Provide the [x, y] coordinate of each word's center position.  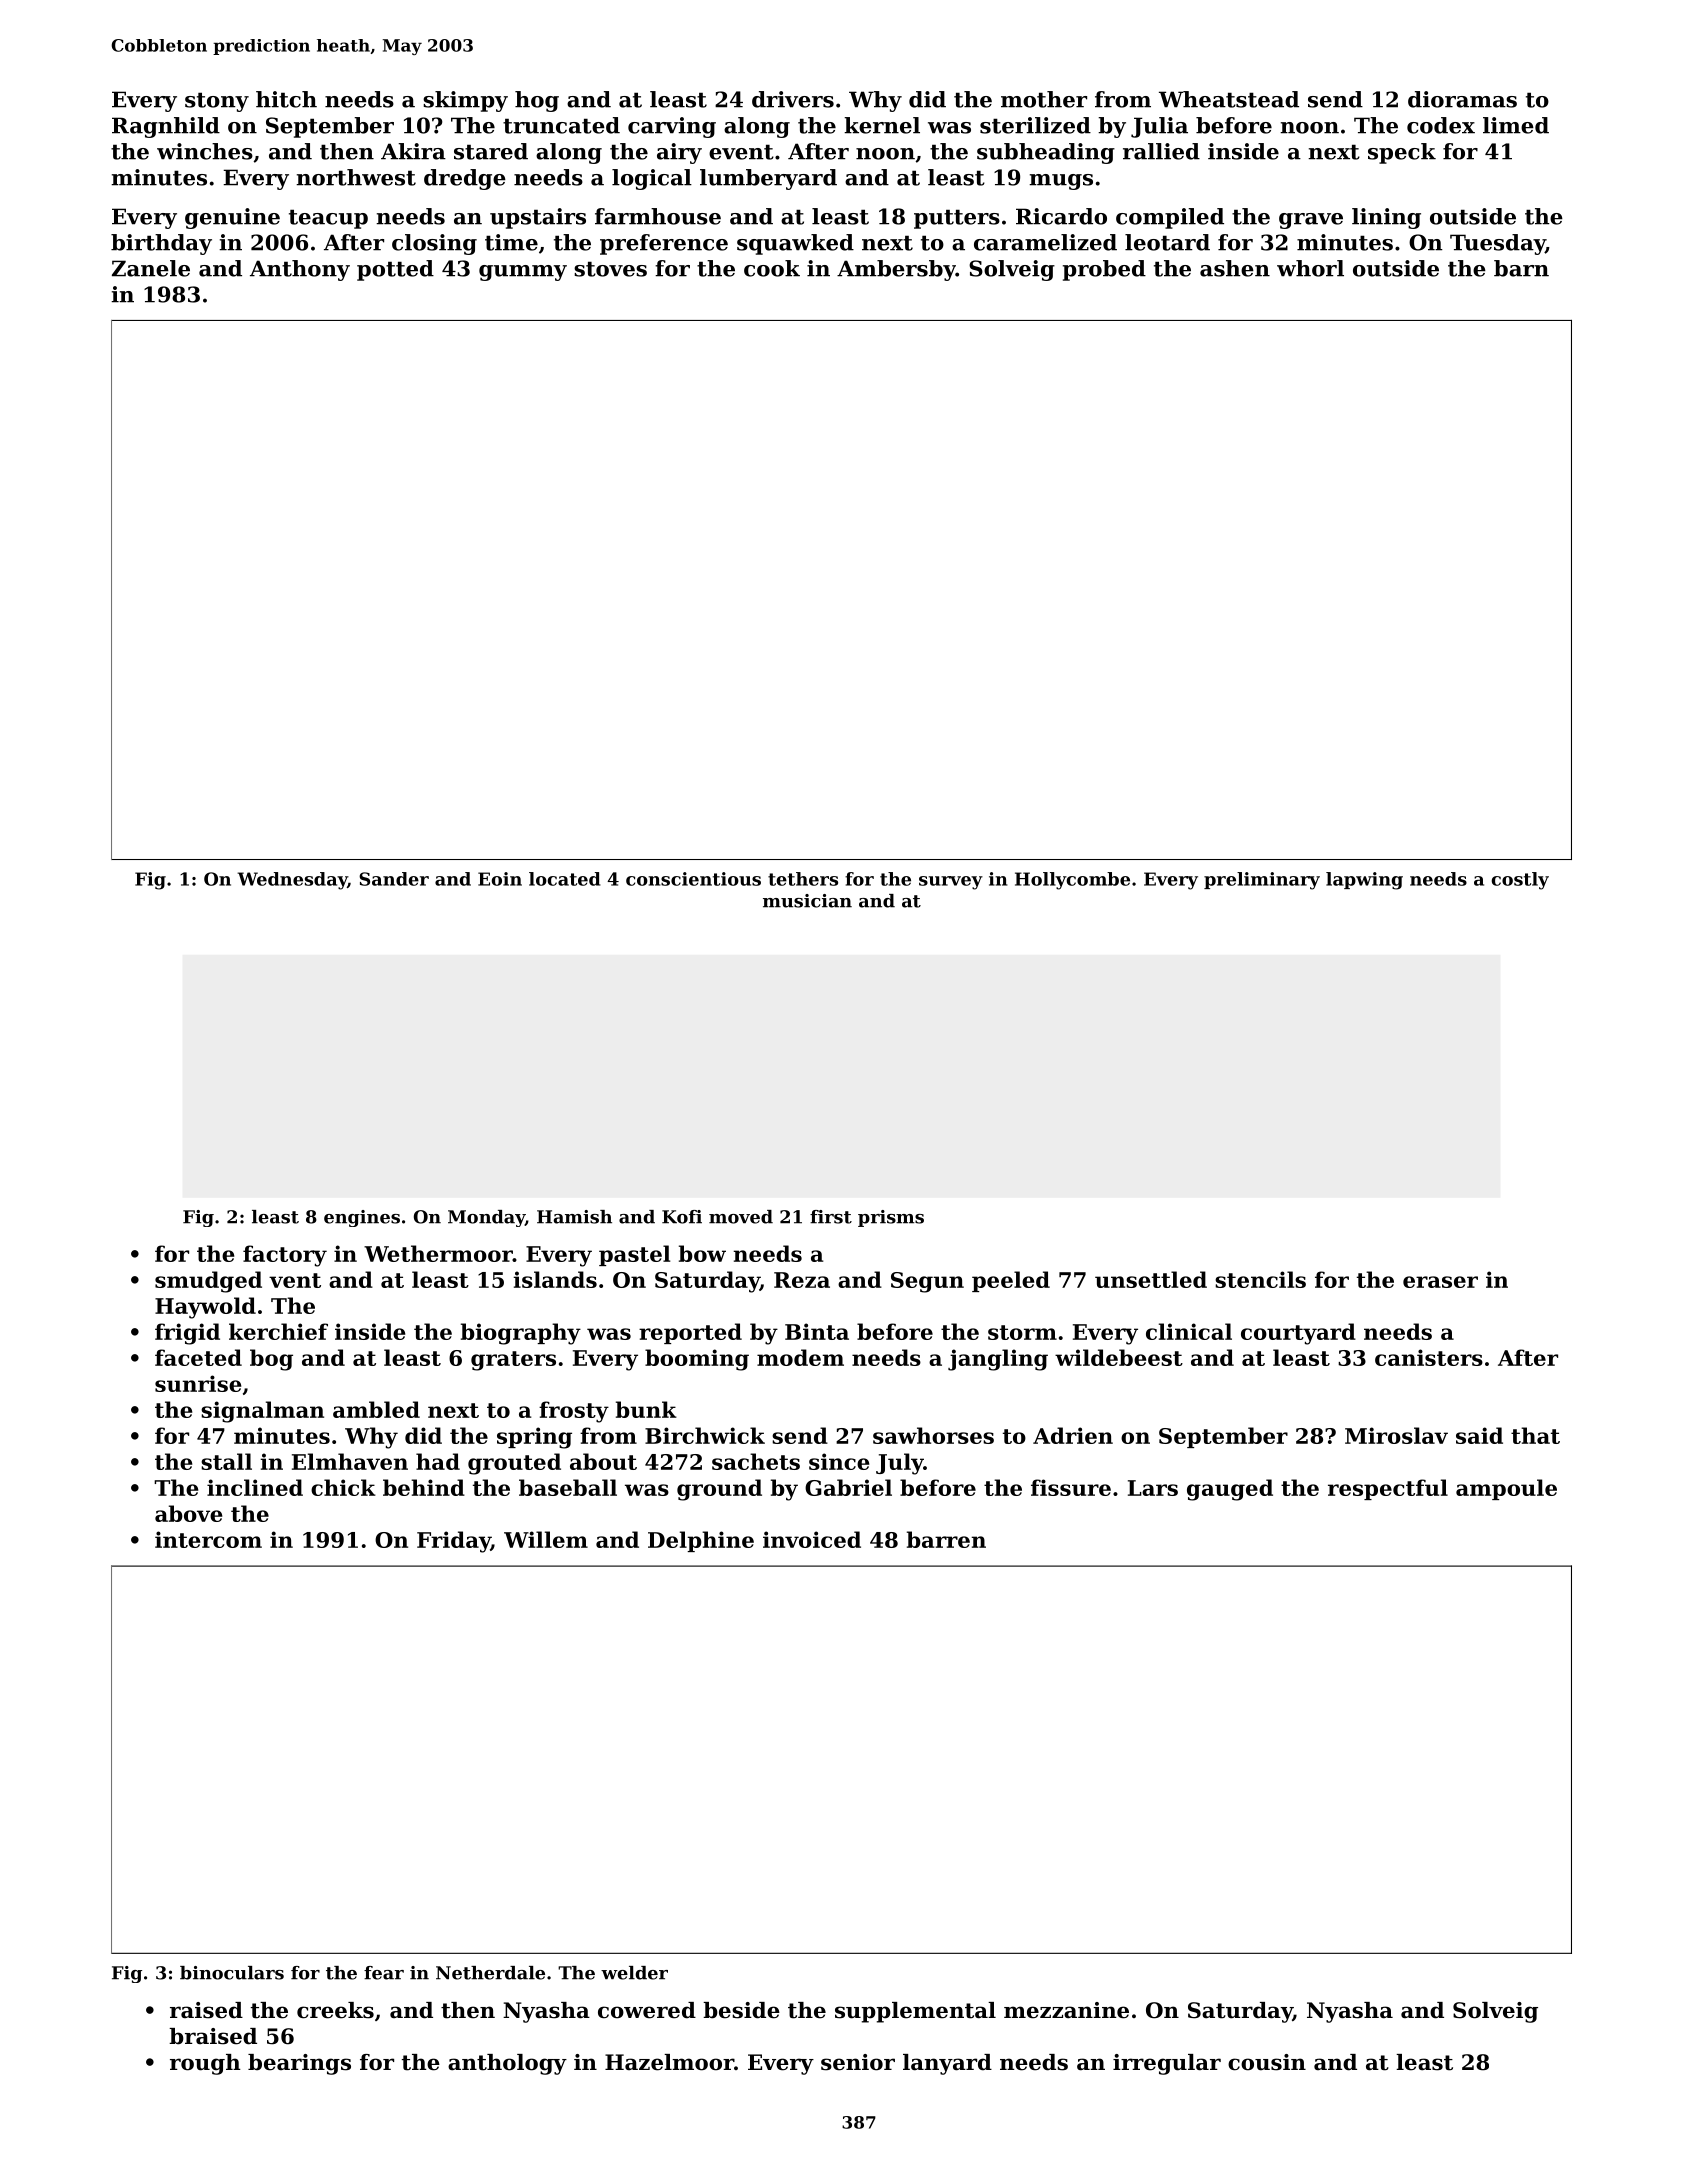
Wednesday [292, 881]
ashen [1235, 268]
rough [205, 2064]
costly [1520, 881]
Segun [927, 1282]
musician [807, 901]
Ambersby [896, 270]
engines [362, 1218]
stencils [1260, 1279]
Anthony [300, 270]
